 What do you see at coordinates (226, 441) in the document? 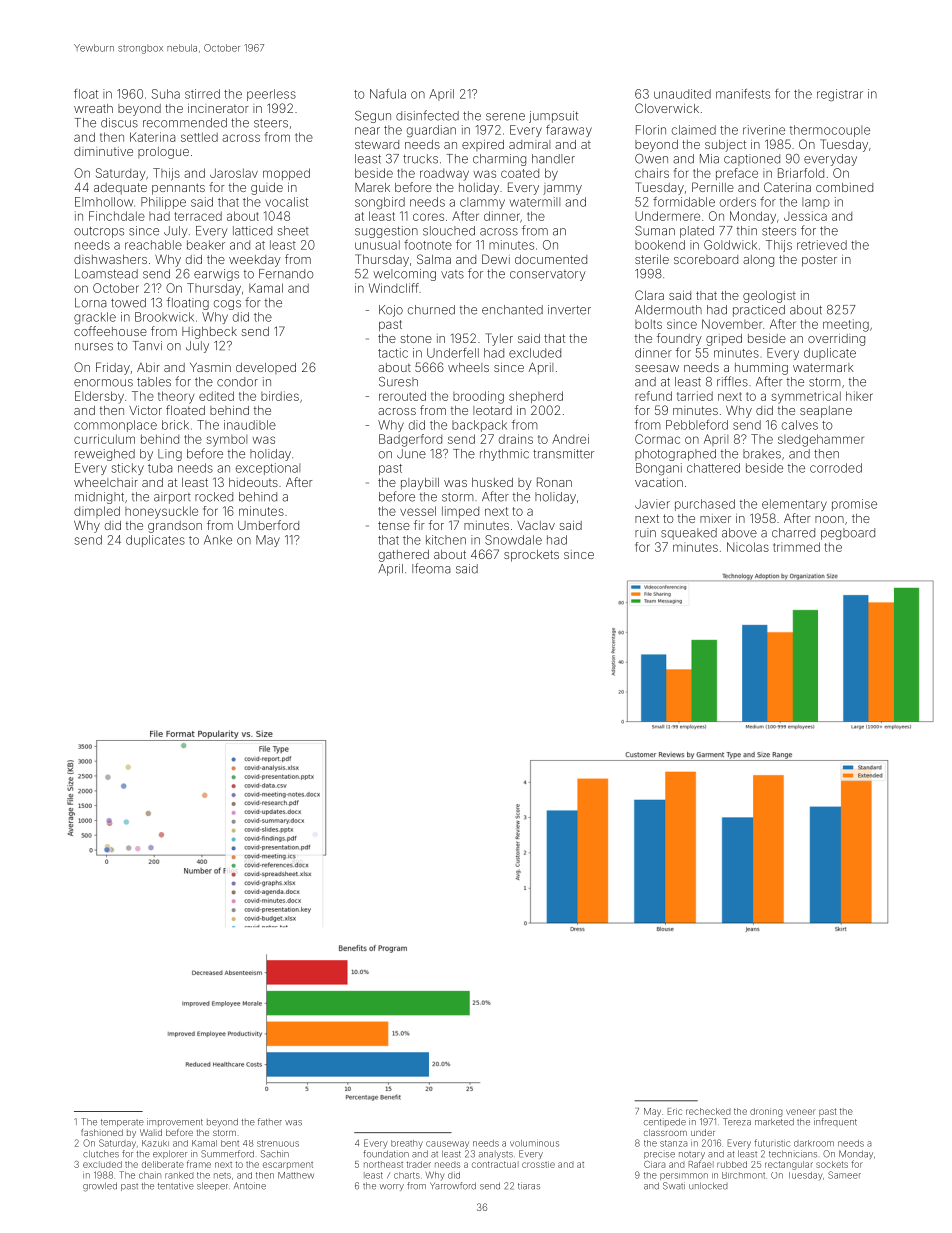
I see `symbol` at bounding box center [226, 441].
